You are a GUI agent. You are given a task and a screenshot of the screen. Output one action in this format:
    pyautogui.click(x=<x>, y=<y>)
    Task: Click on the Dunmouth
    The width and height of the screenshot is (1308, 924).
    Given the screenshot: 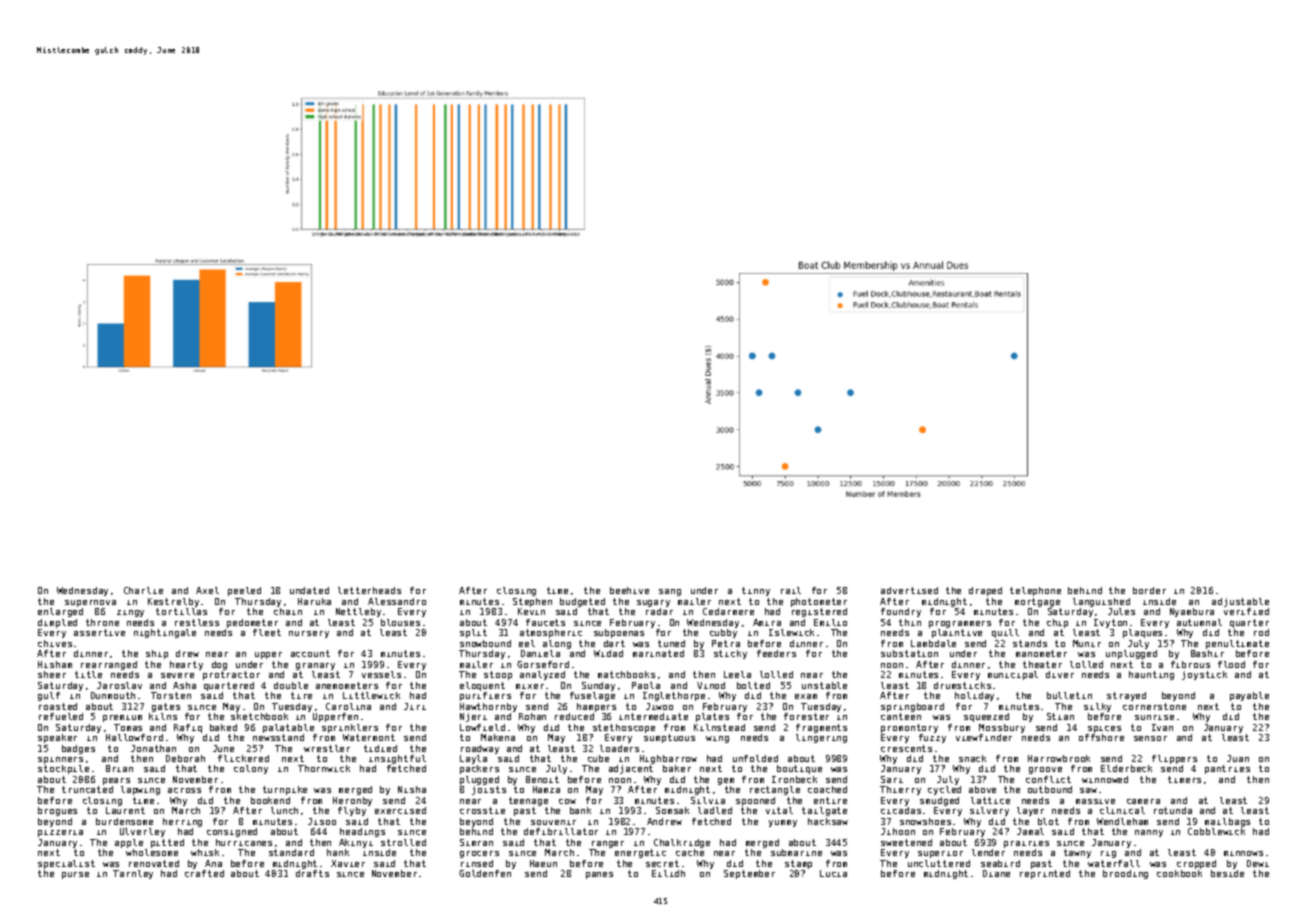 What is the action you would take?
    pyautogui.click(x=113, y=695)
